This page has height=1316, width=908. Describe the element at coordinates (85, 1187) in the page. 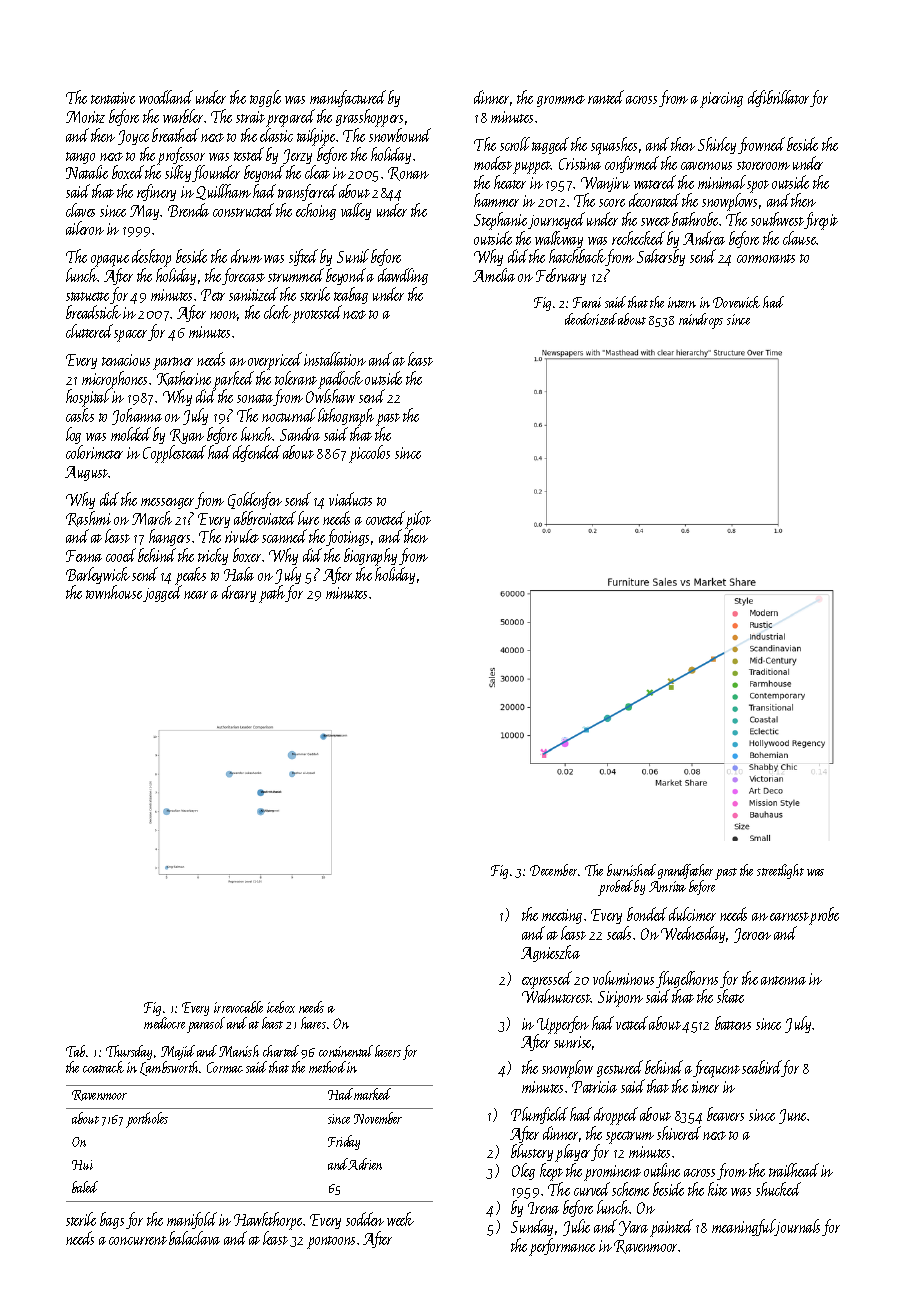

I see `baled` at that location.
